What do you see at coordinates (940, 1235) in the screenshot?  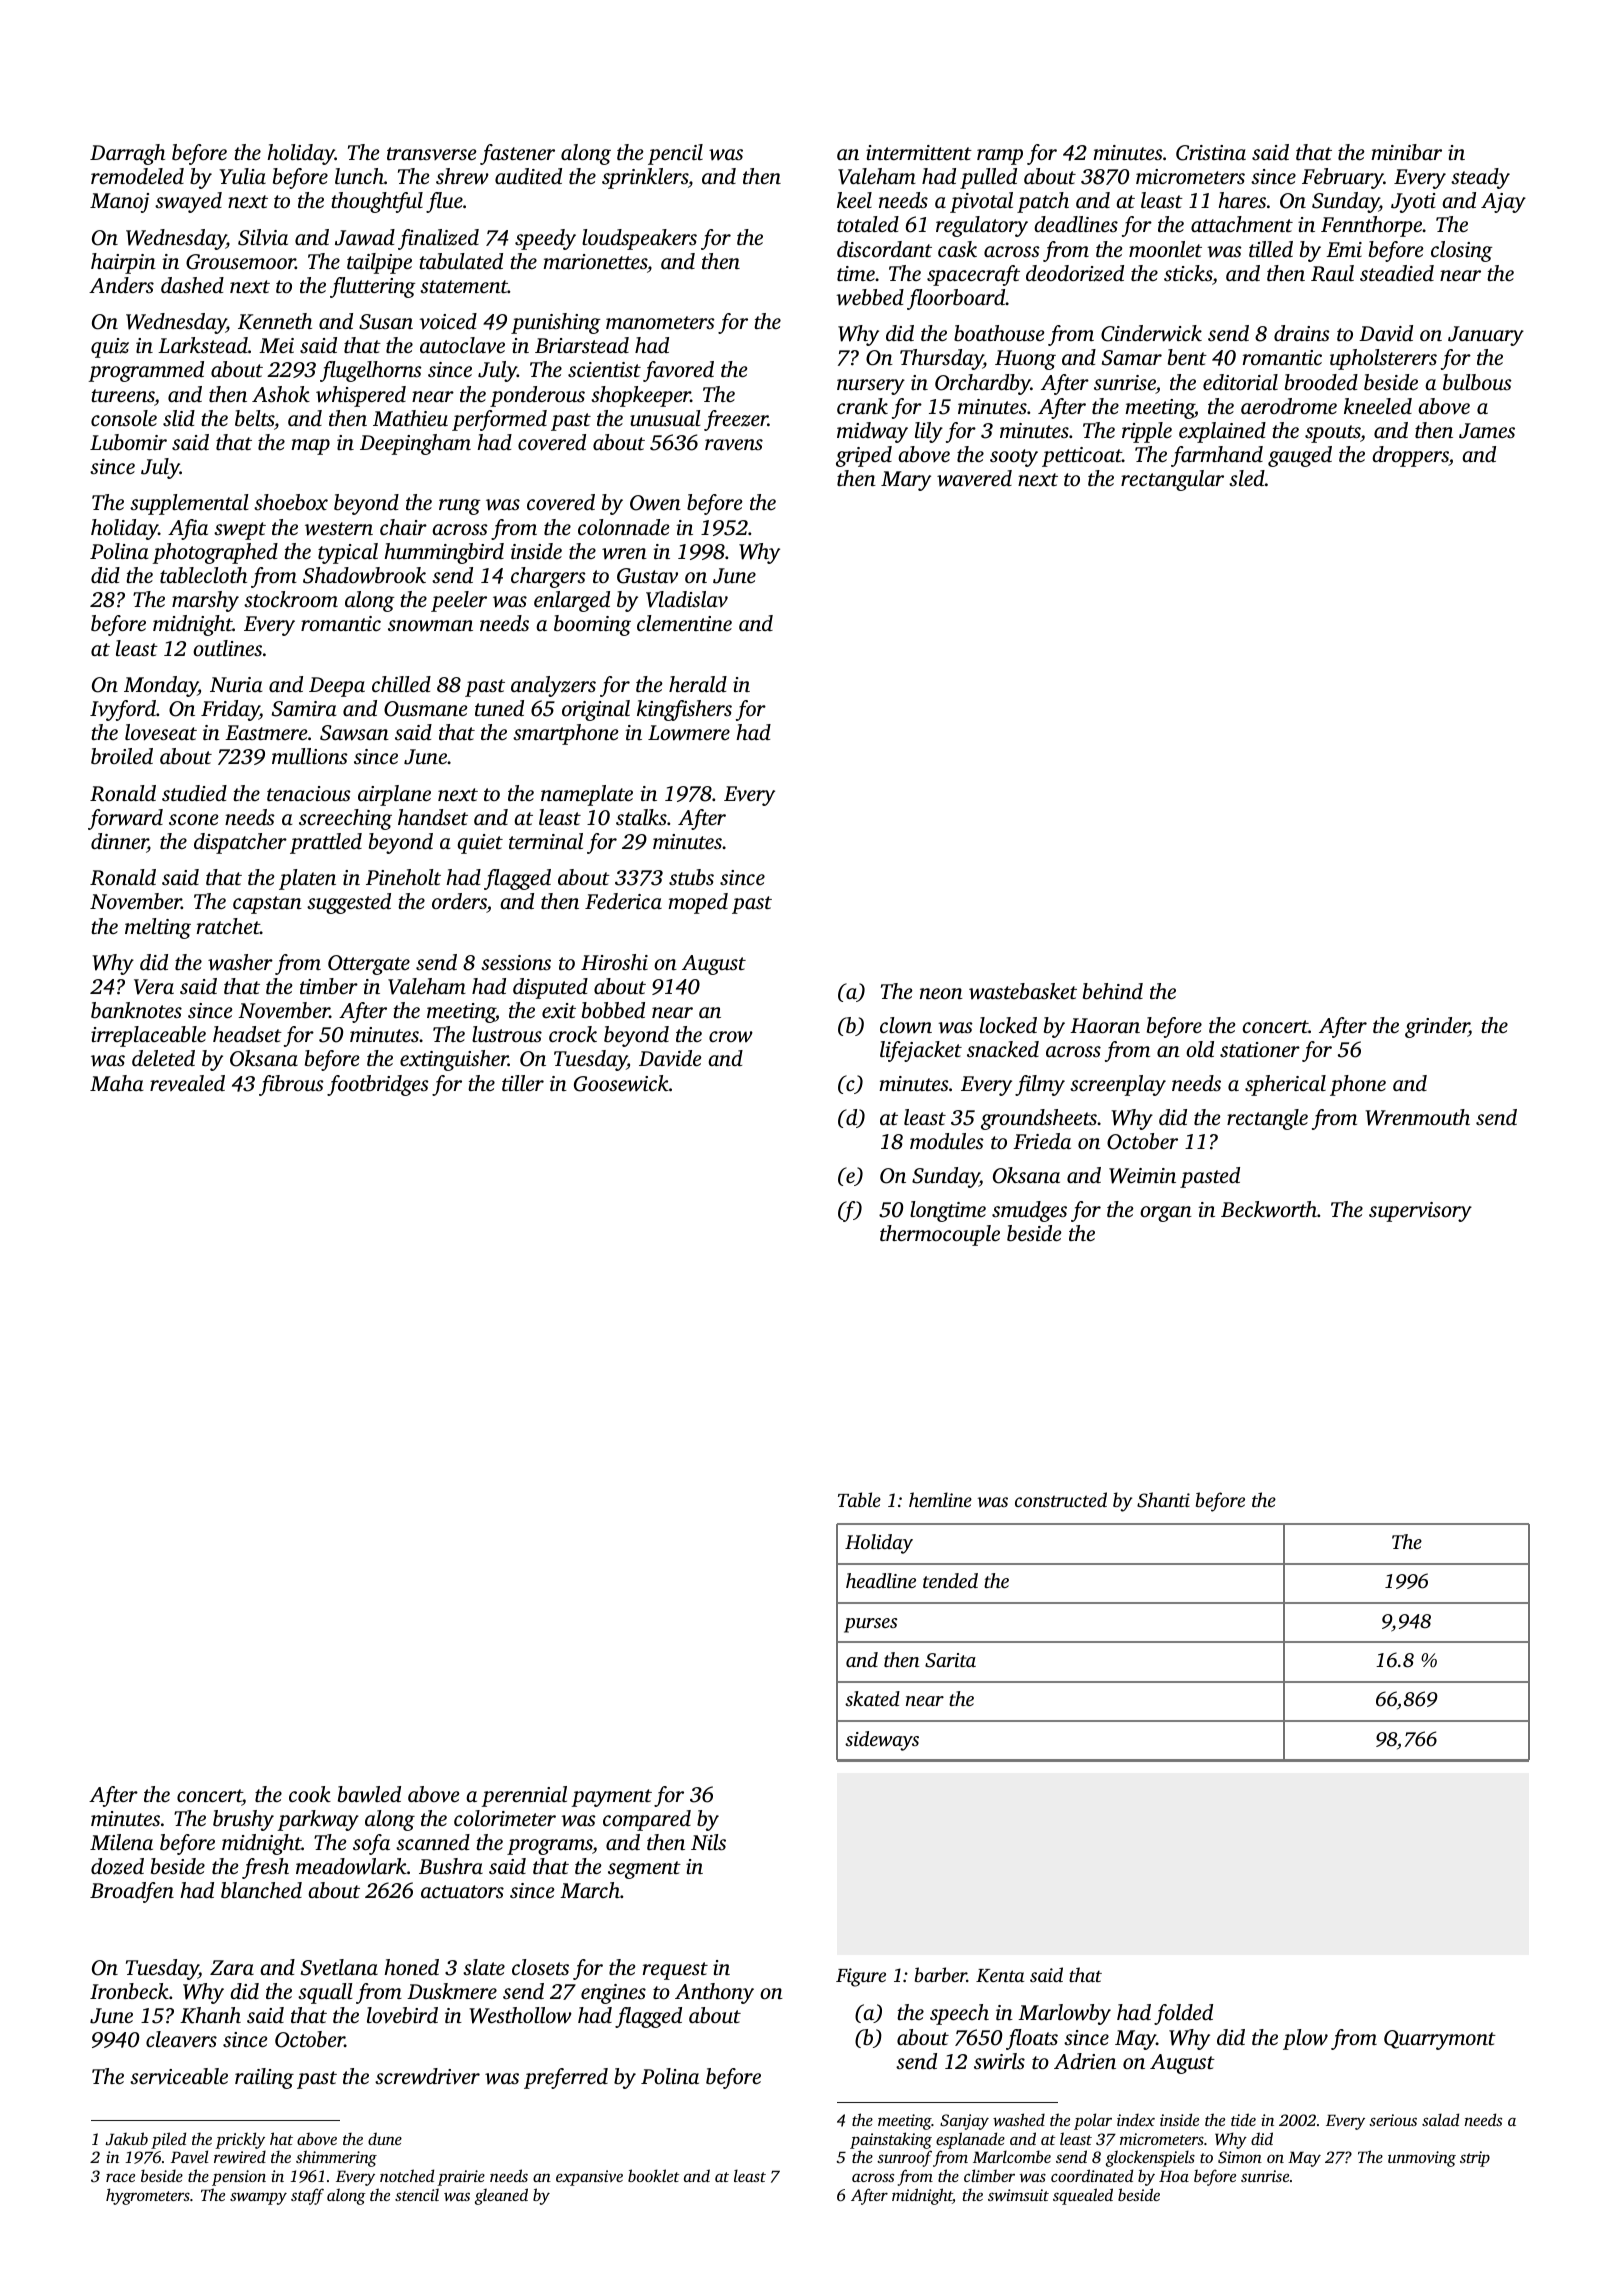 I see `thermocouple` at bounding box center [940, 1235].
